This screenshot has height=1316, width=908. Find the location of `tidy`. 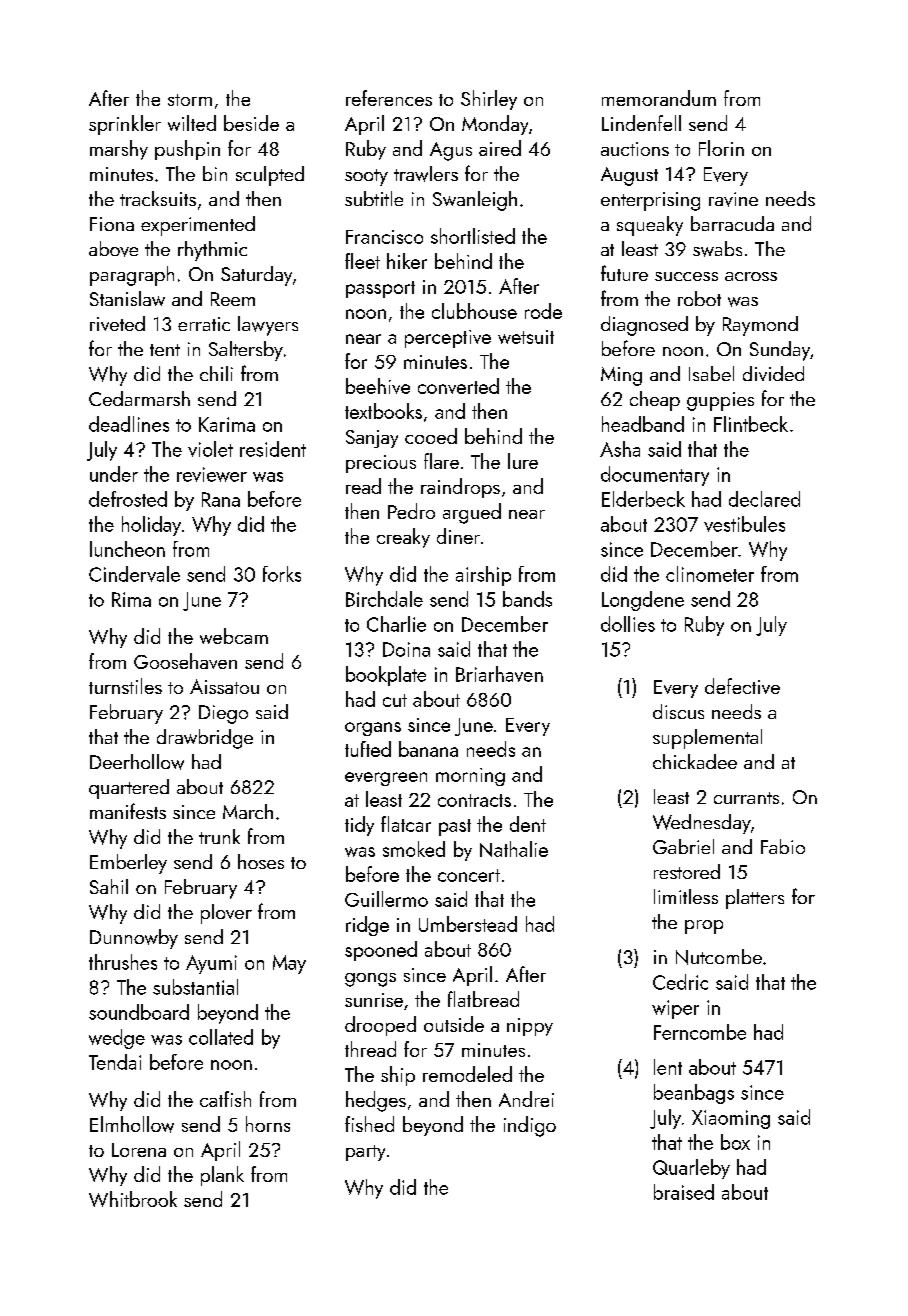

tidy is located at coordinates (359, 826).
